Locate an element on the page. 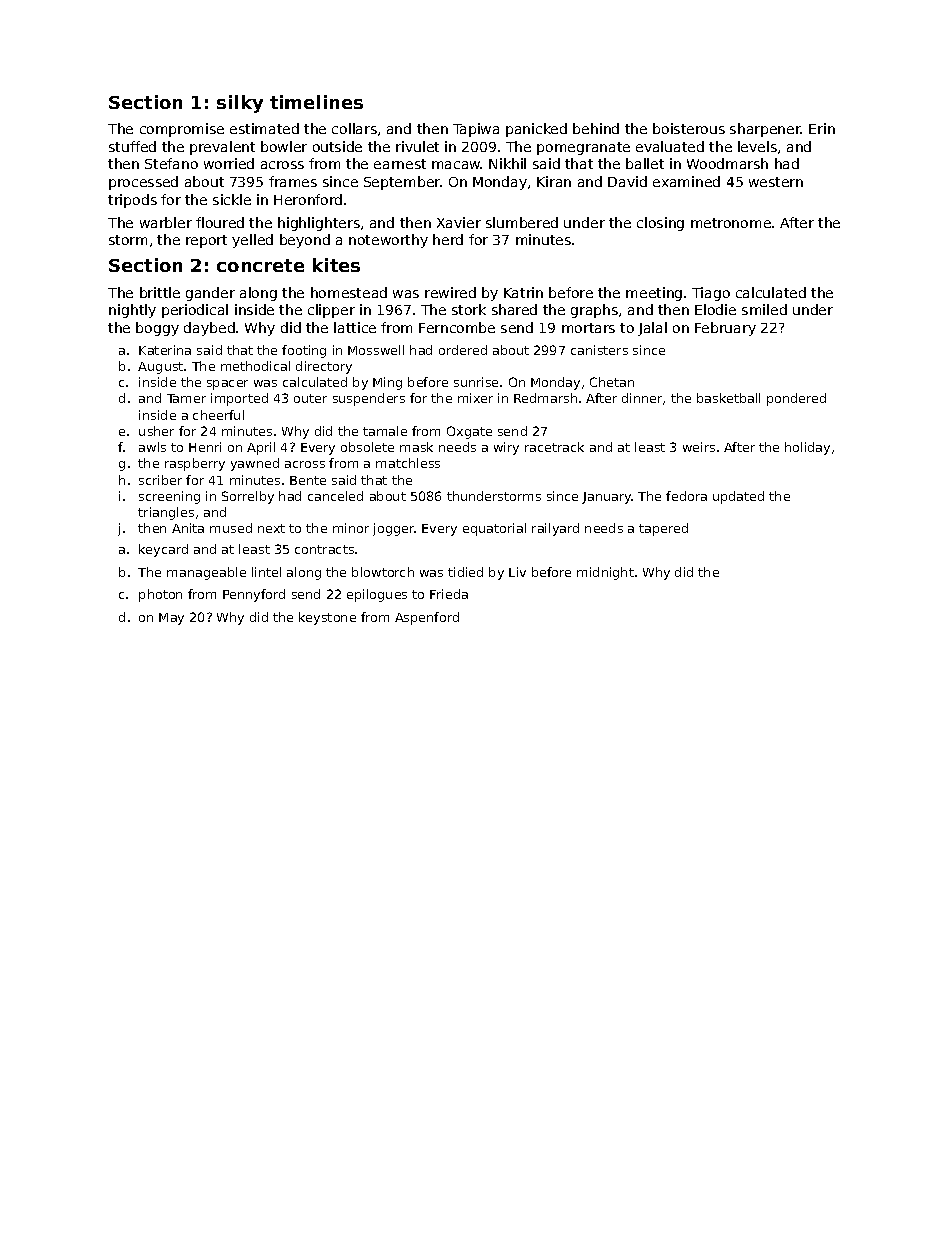 The image size is (952, 1233). keycard is located at coordinates (163, 550).
